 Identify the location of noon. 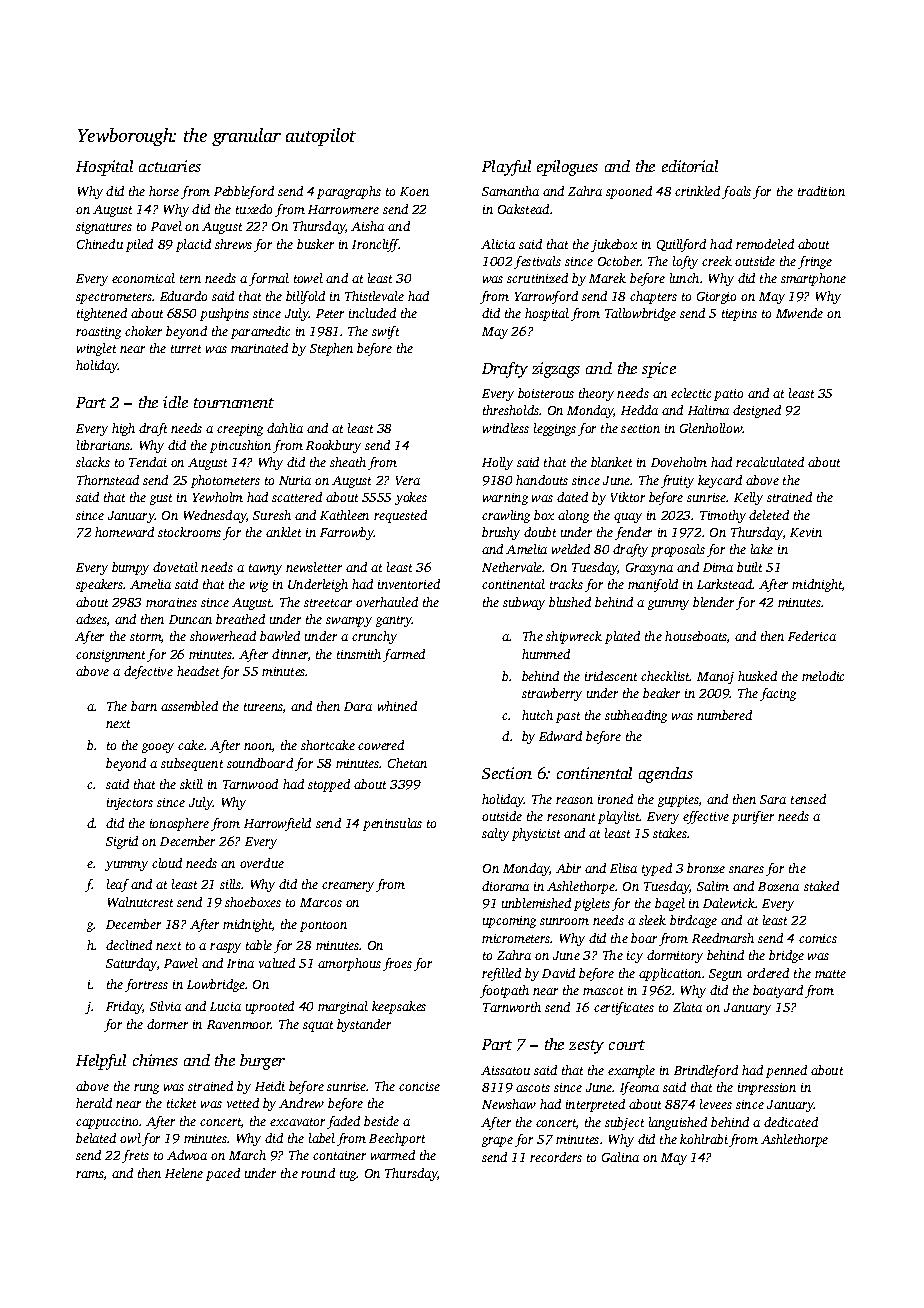
(258, 746).
